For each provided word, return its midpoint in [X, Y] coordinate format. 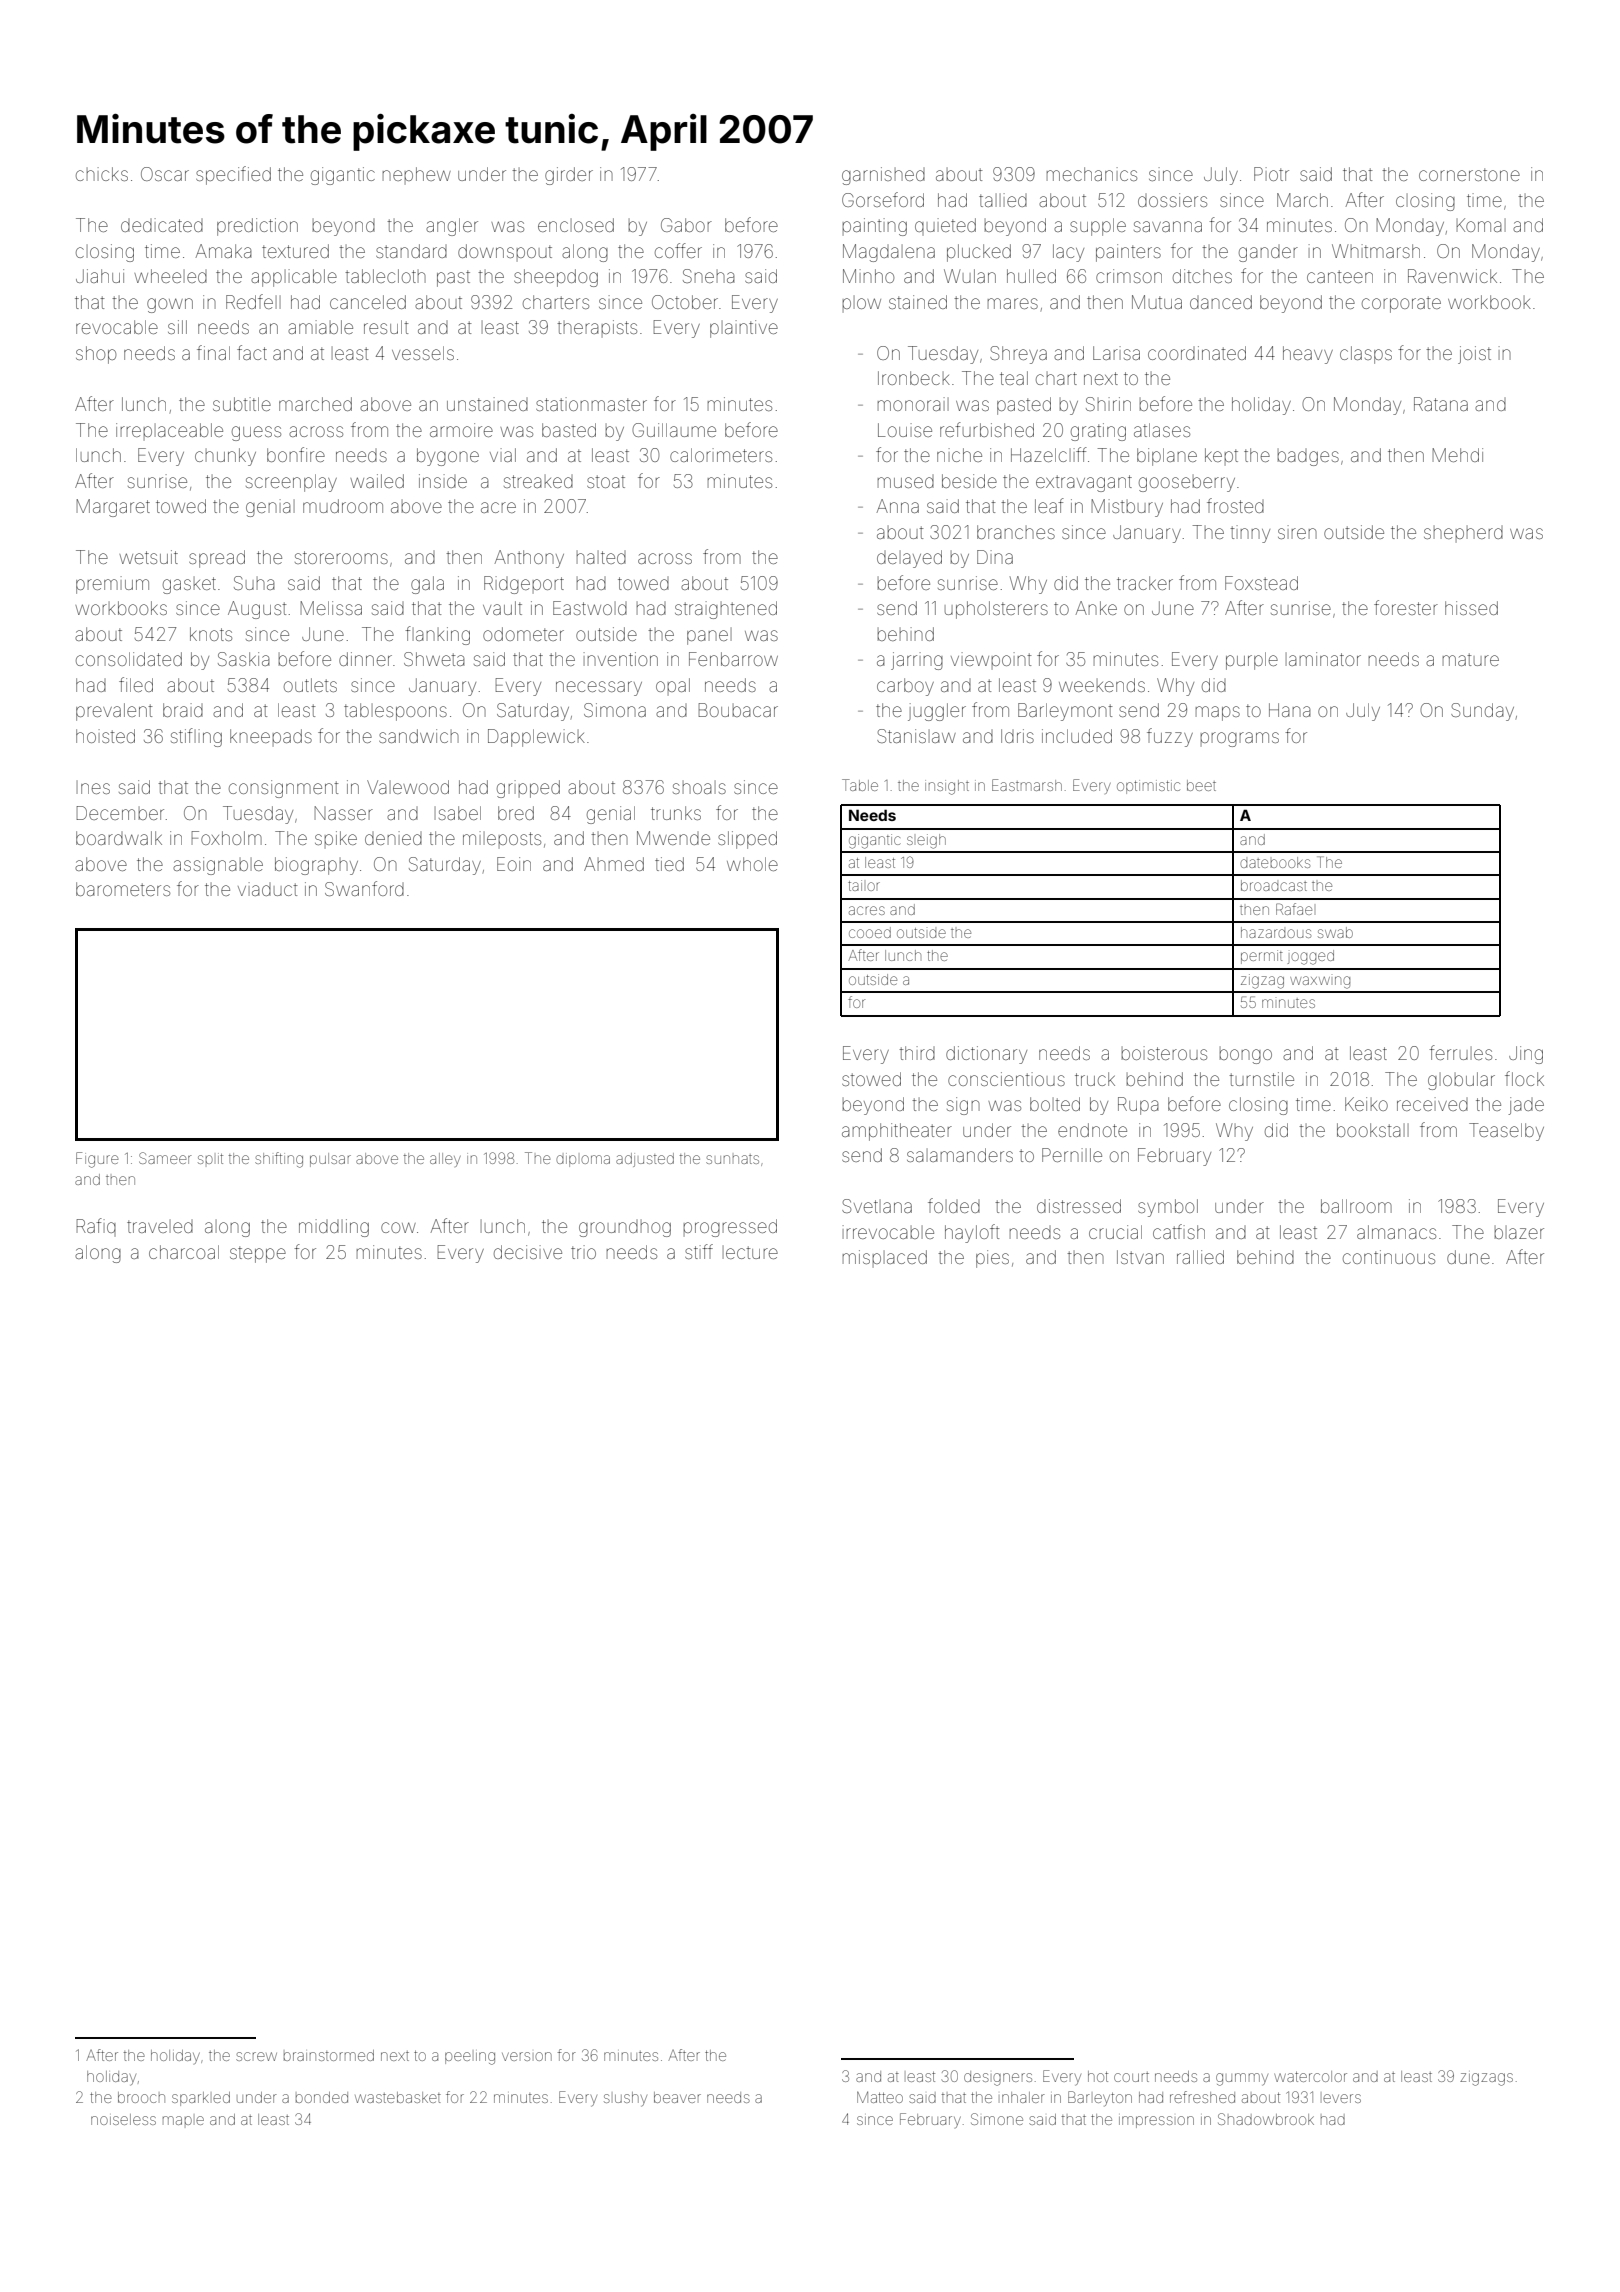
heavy [1308, 355]
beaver [677, 2097]
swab [1335, 932]
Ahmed [614, 864]
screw [256, 2056]
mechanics [1092, 174]
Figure [97, 1160]
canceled [368, 302]
